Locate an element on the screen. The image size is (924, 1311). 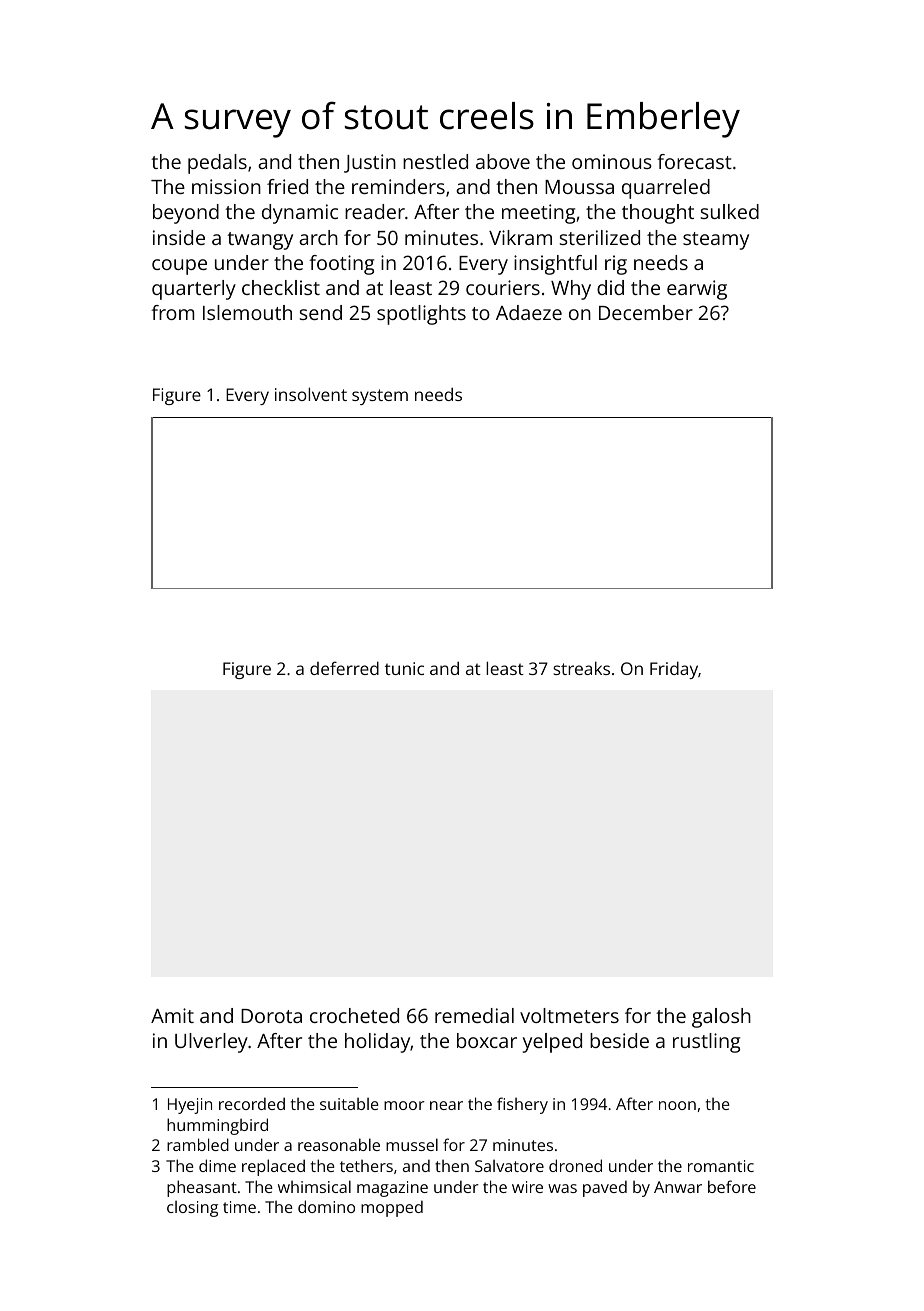
Friday is located at coordinates (674, 670).
